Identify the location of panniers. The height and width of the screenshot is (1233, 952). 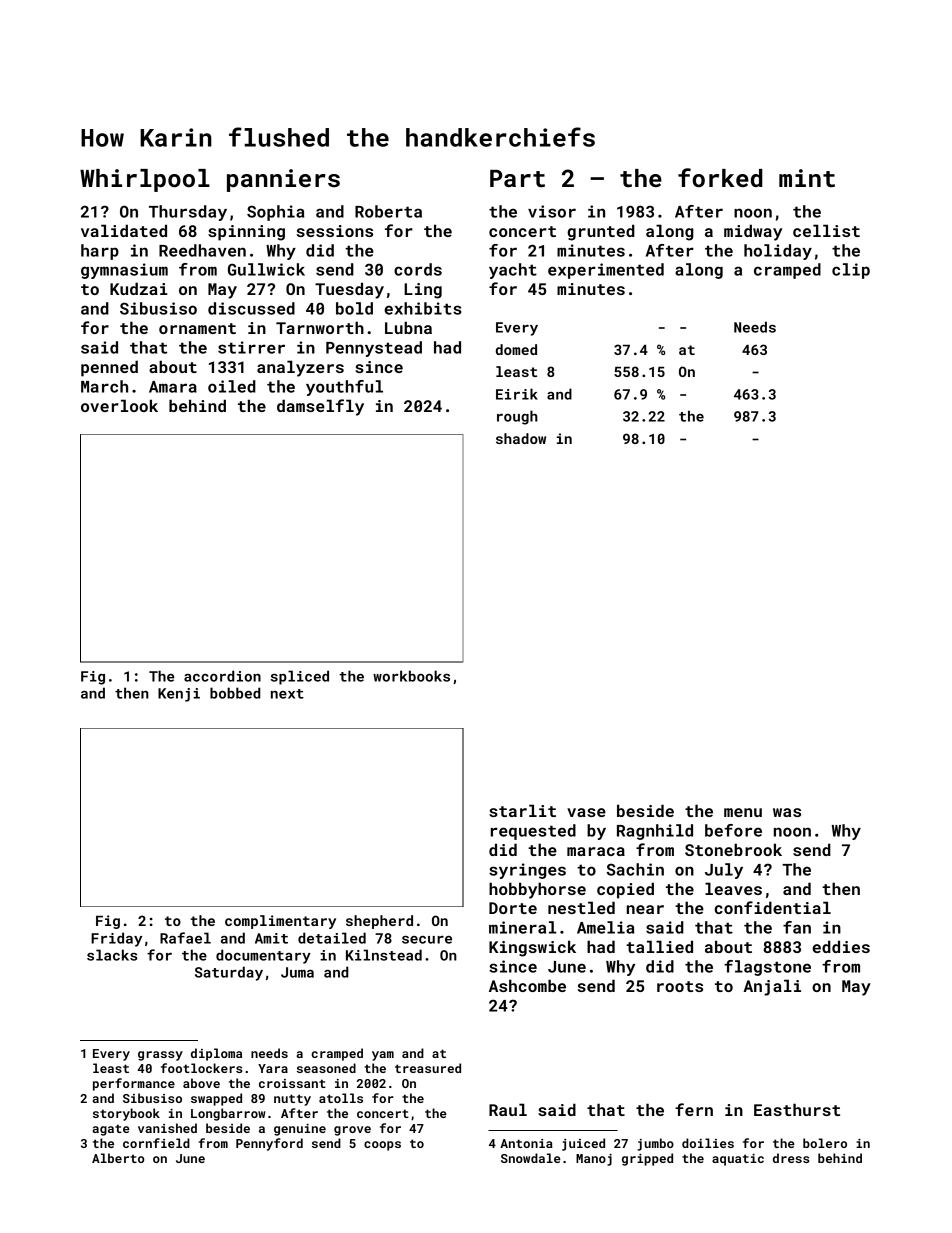
(283, 180).
